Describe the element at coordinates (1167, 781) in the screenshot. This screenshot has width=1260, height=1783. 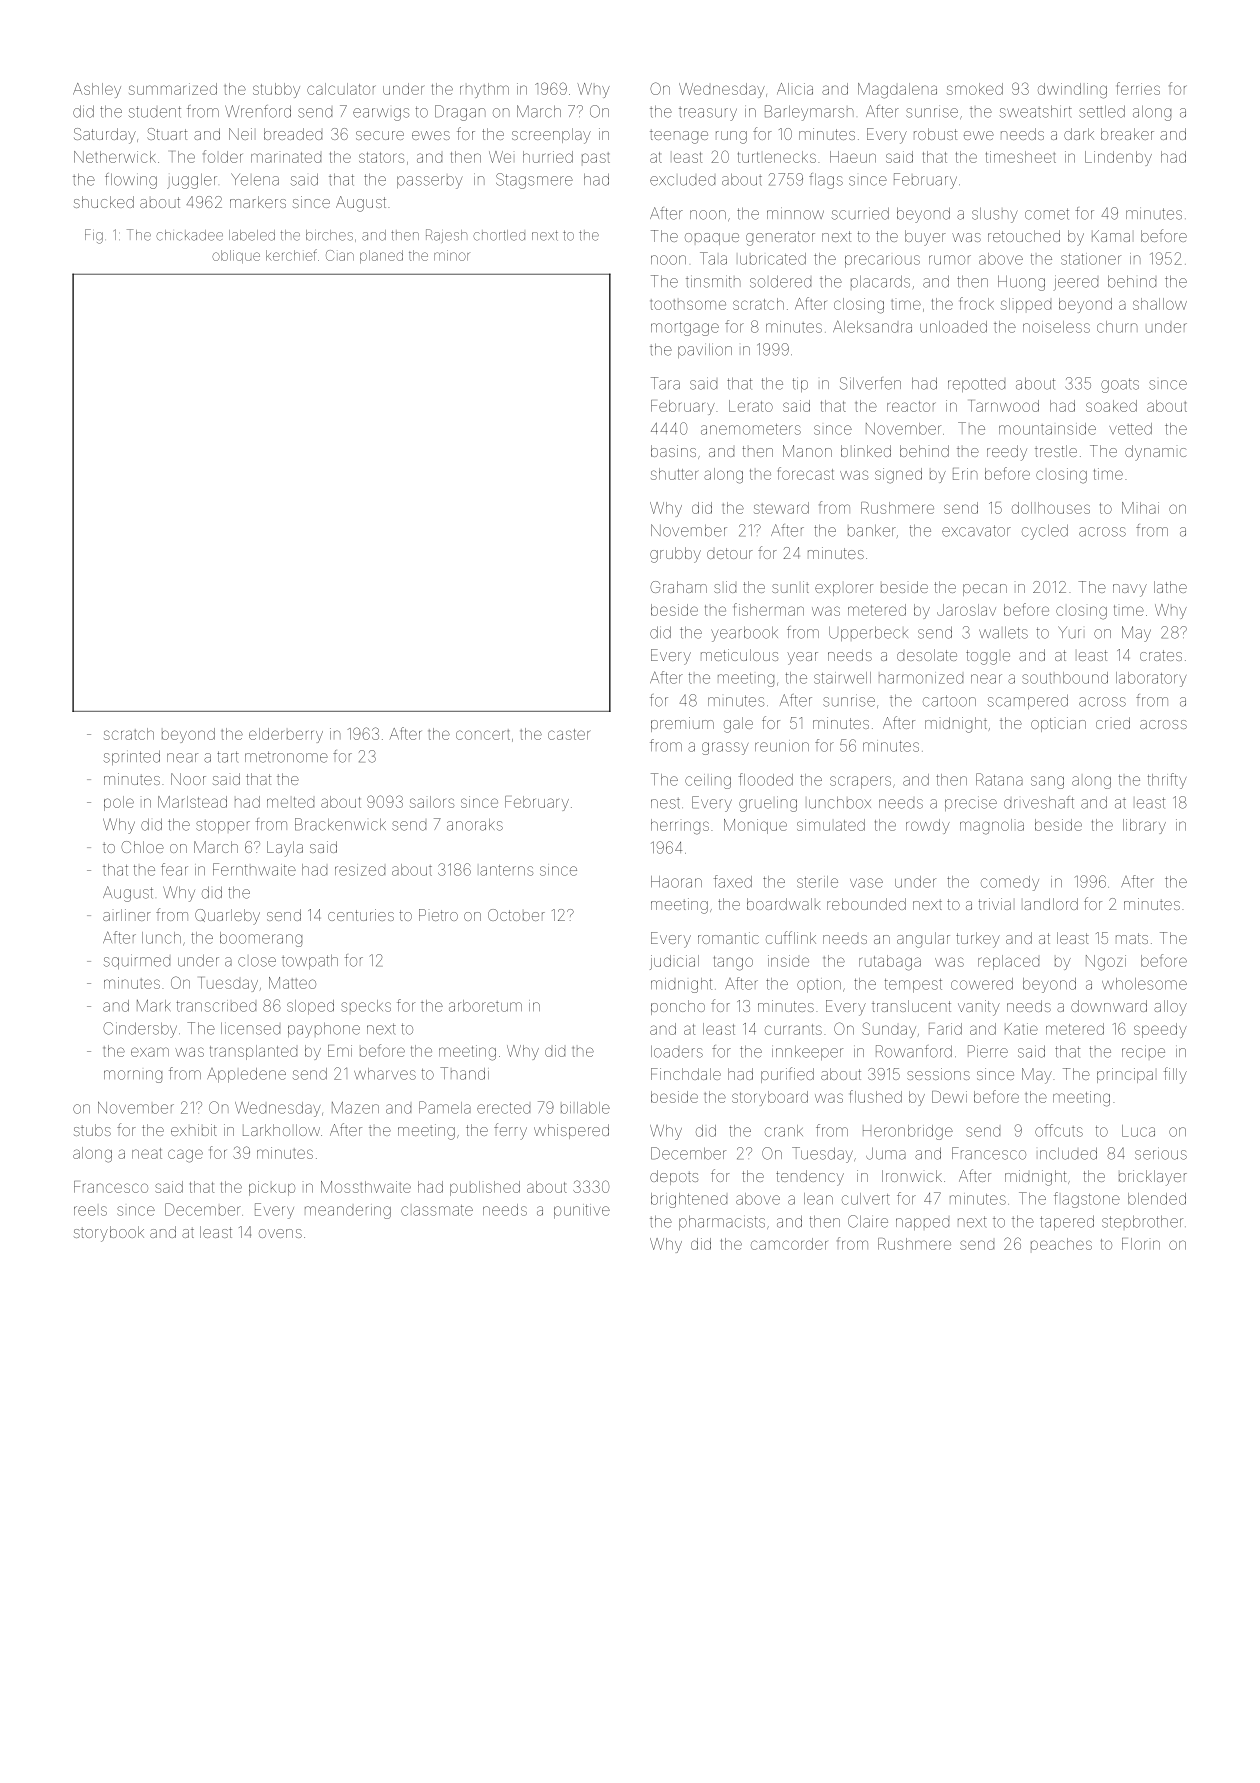
I see `thrifty` at that location.
